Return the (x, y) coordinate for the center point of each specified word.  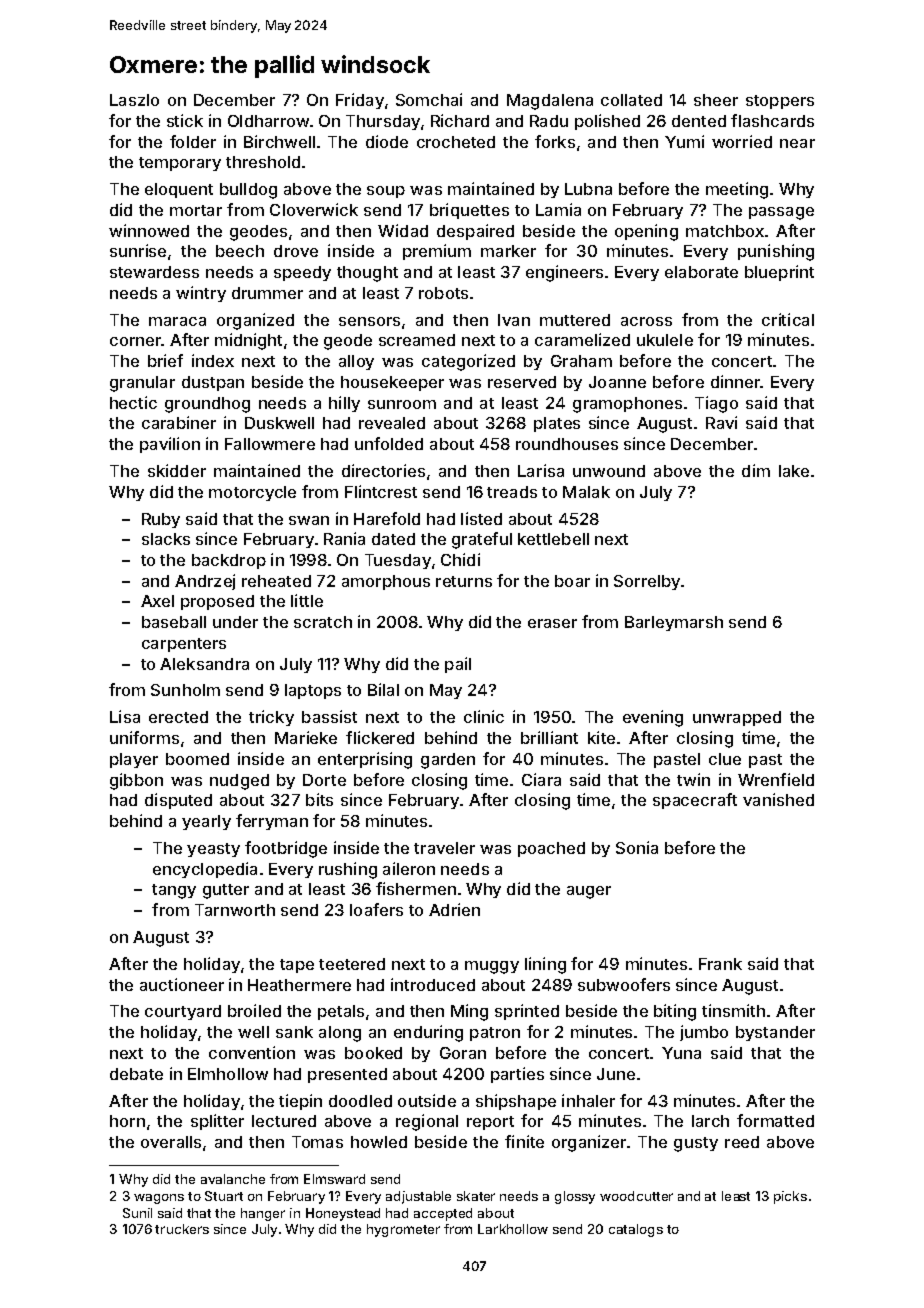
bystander (775, 1033)
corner (136, 341)
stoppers (780, 102)
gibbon (136, 781)
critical (788, 319)
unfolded (389, 443)
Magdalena (550, 102)
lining (545, 965)
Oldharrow (268, 121)
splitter (217, 1122)
